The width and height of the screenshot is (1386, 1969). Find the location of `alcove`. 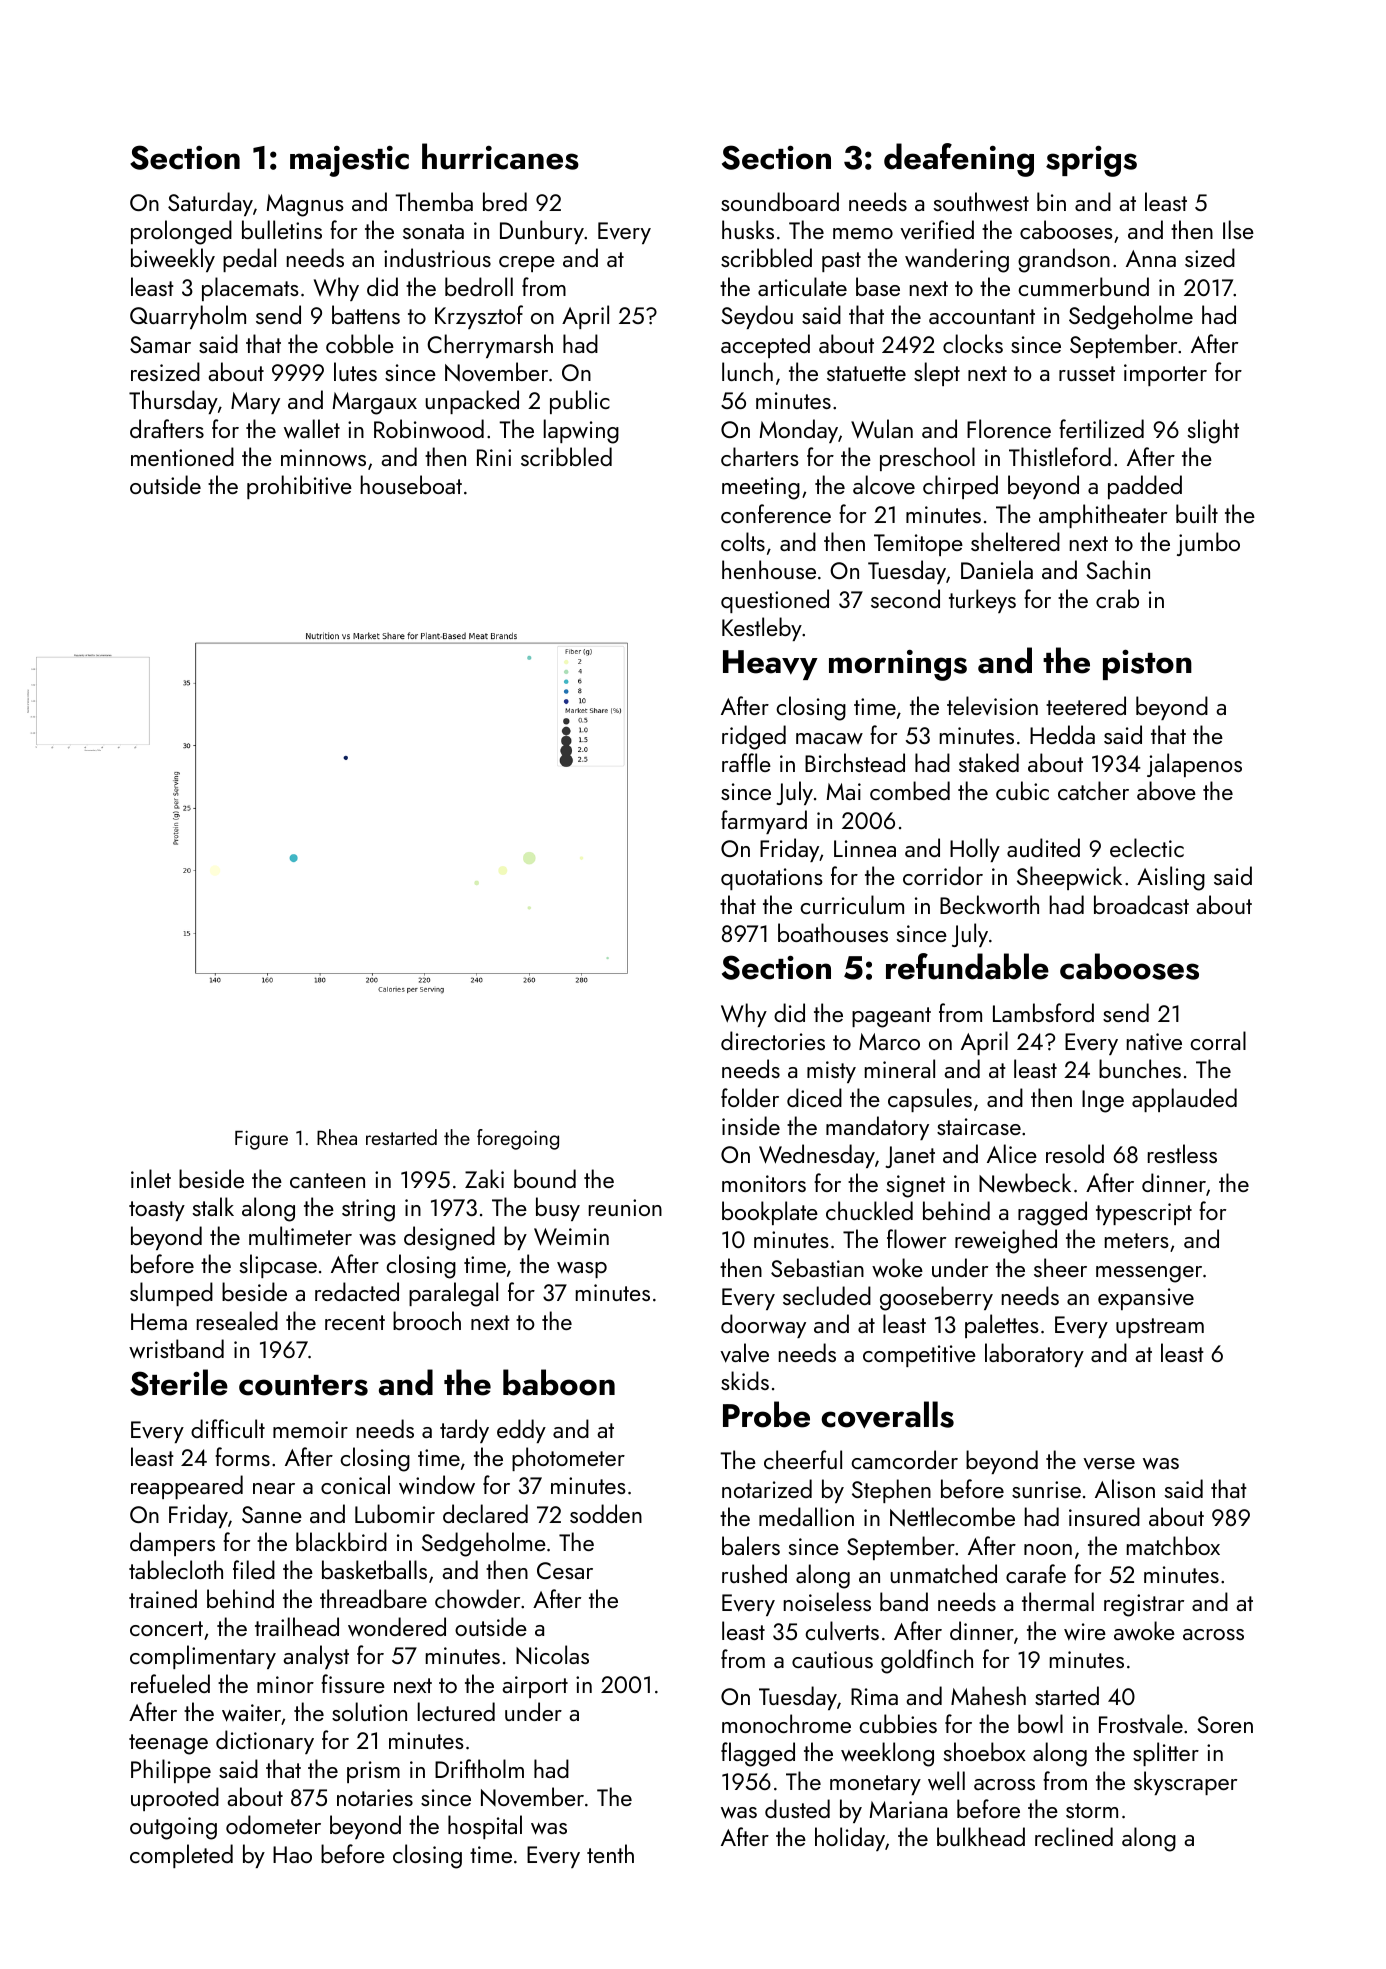

alcove is located at coordinates (884, 485).
